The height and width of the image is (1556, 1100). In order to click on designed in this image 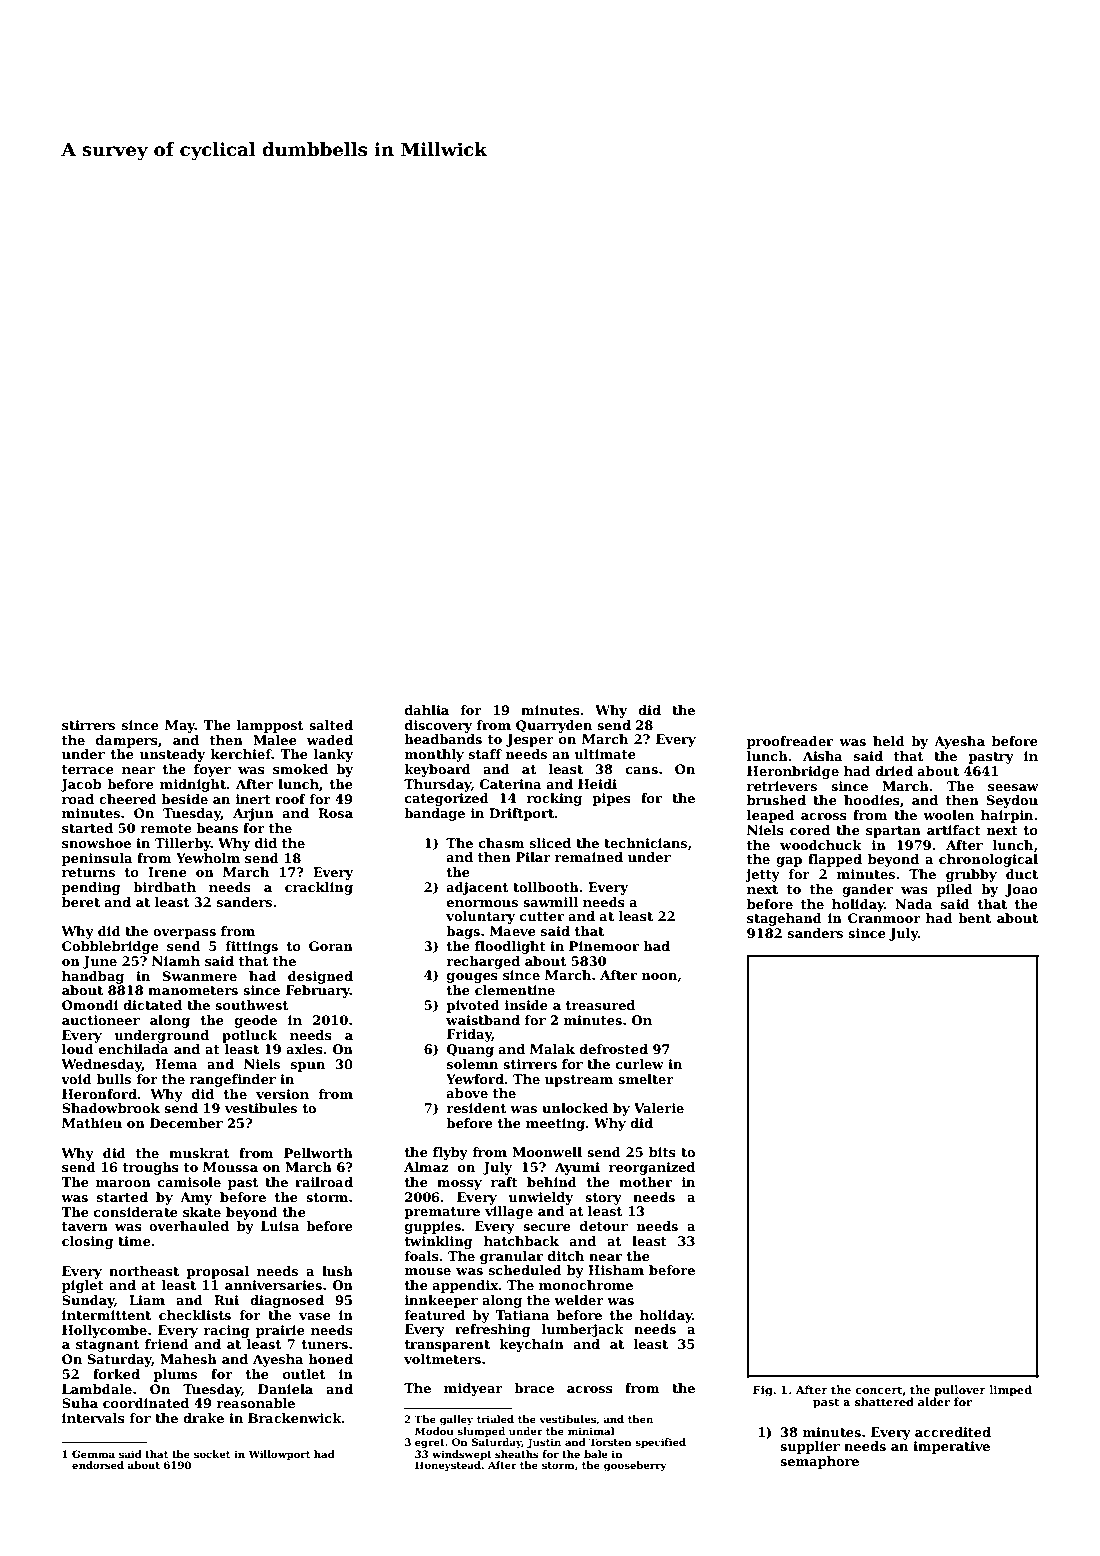, I will do `click(320, 977)`.
